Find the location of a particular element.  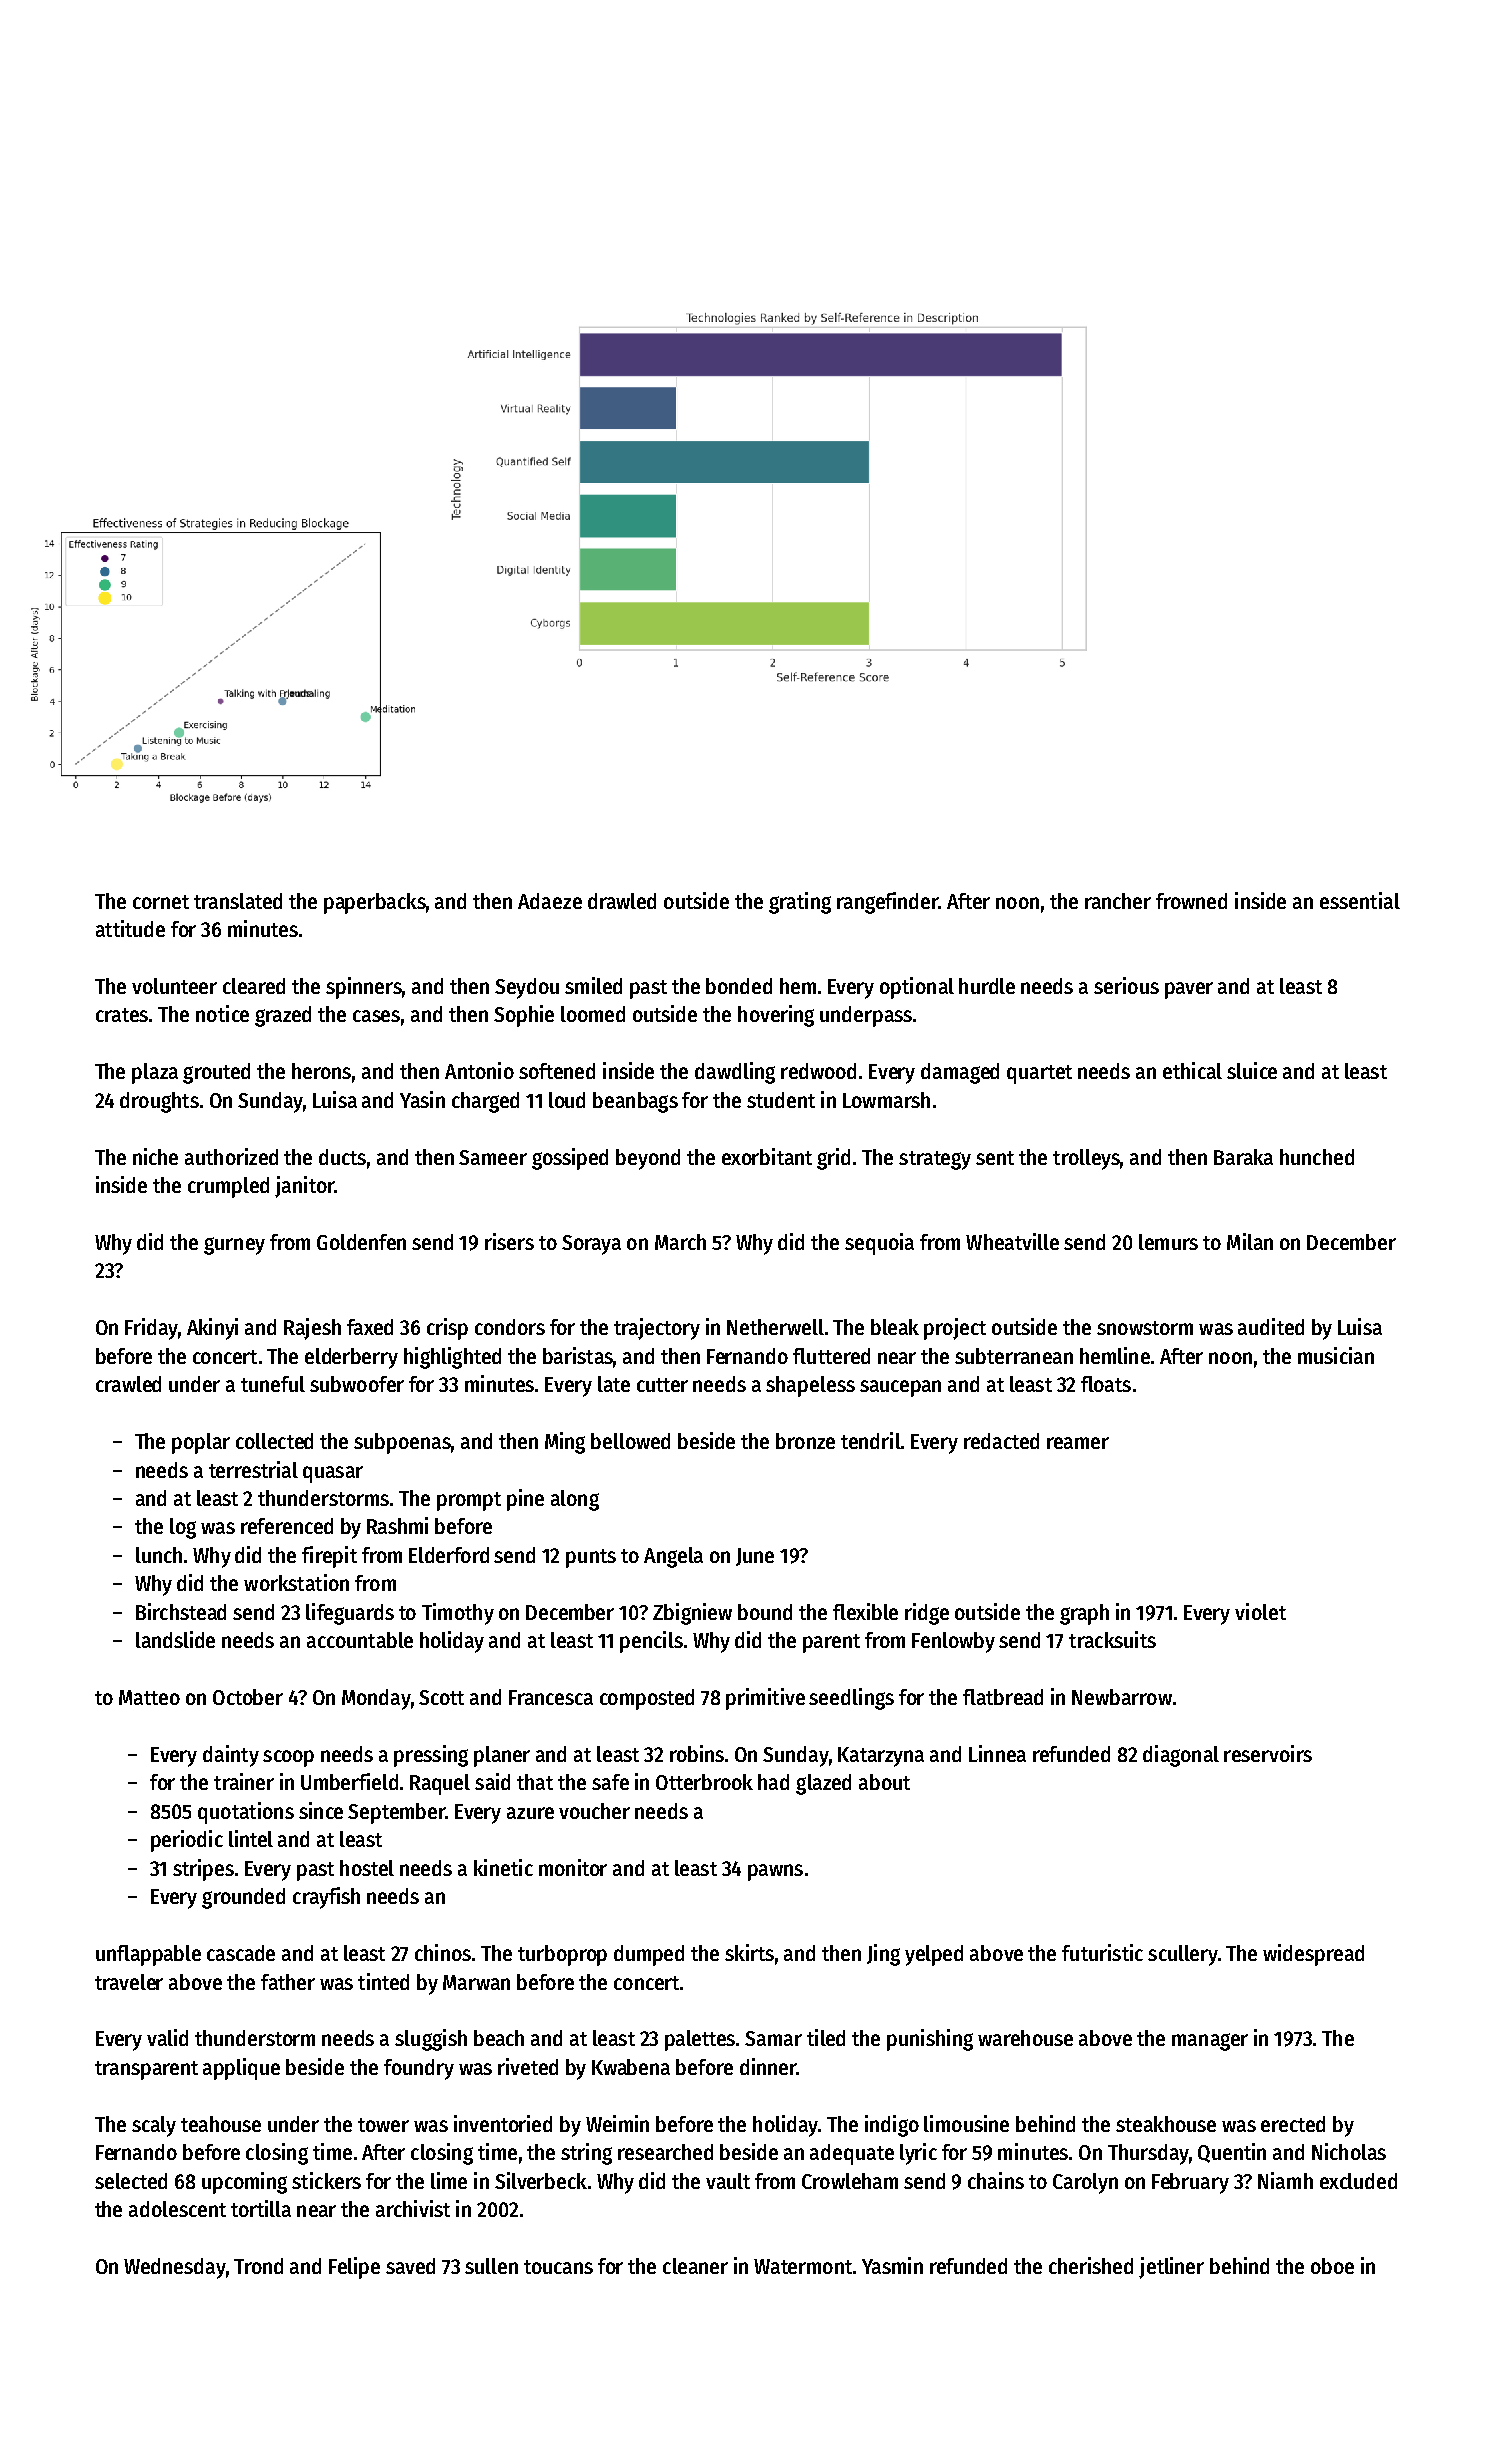

violet is located at coordinates (1260, 1611).
